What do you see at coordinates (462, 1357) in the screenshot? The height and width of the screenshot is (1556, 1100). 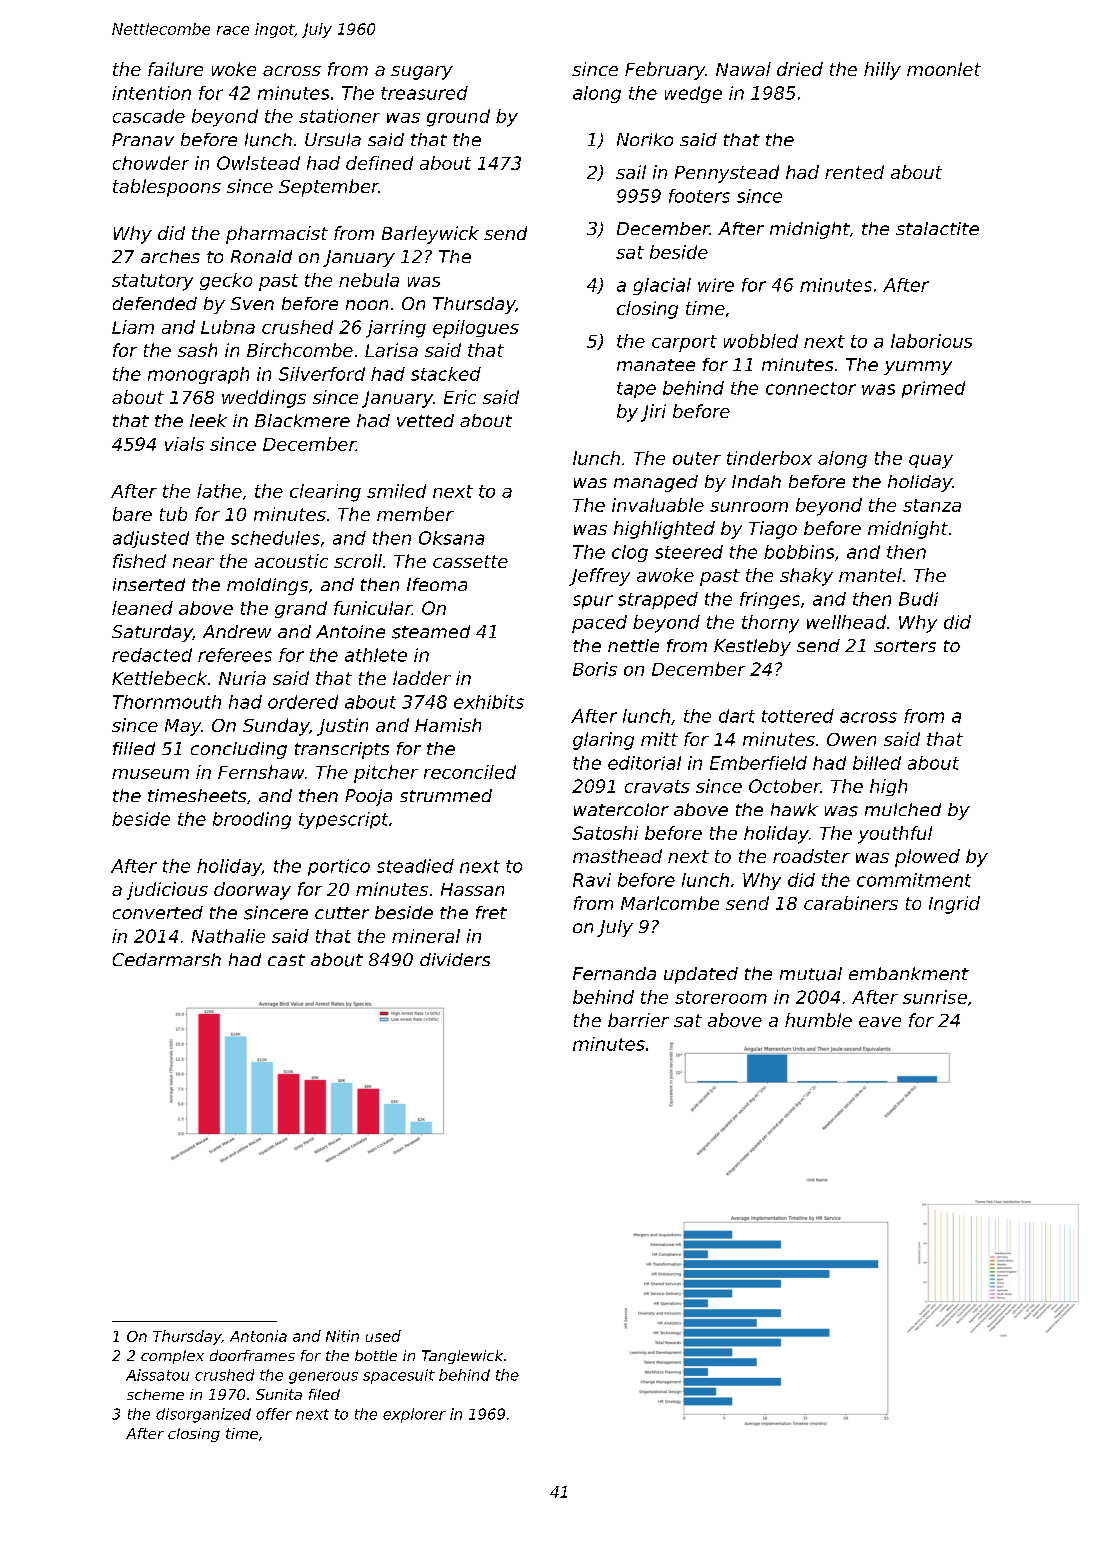 I see `Tanglewick` at bounding box center [462, 1357].
